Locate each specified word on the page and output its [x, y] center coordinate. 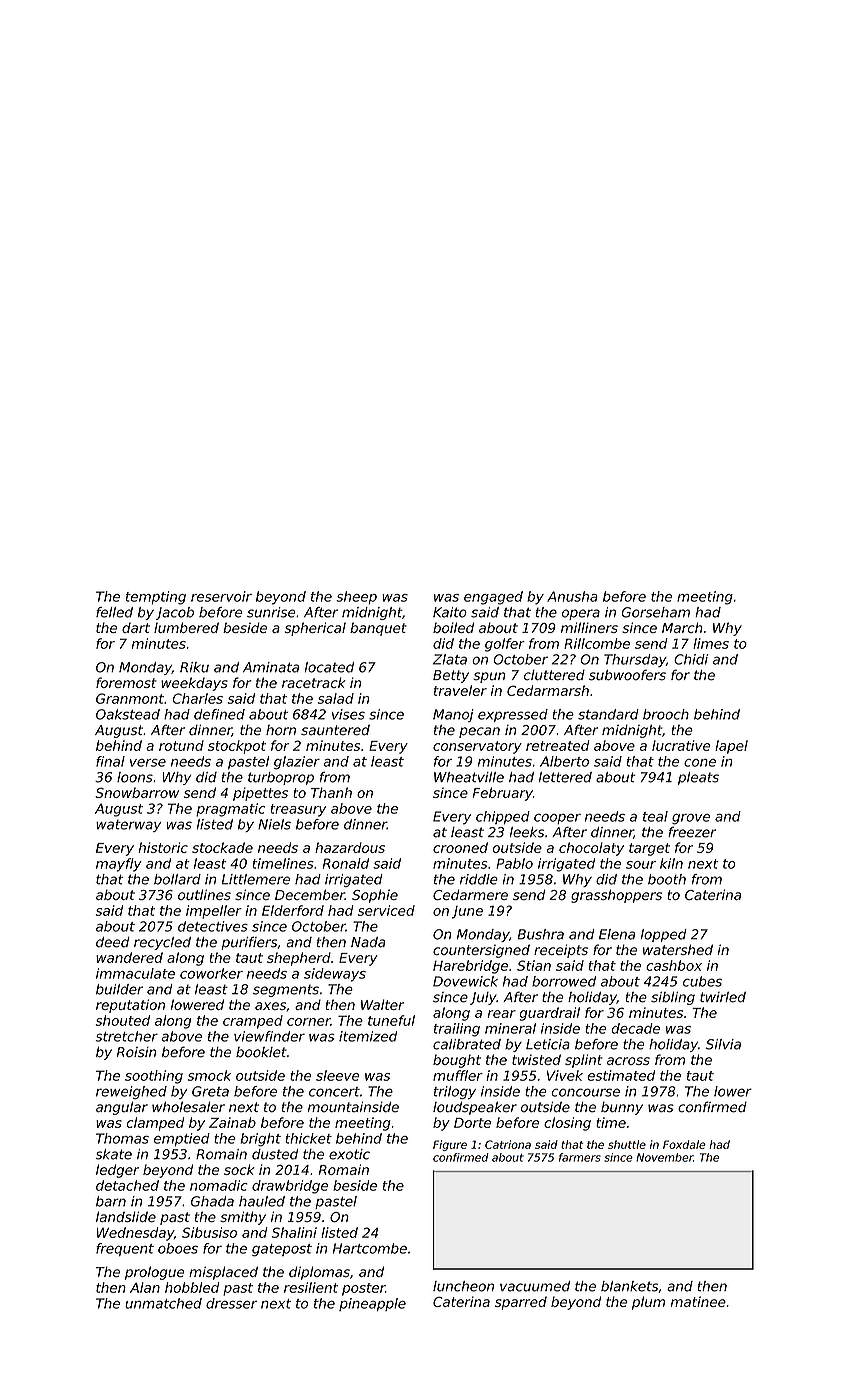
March [682, 627]
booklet [261, 1052]
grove [691, 819]
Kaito [450, 612]
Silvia [723, 1044]
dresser [231, 1303]
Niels [274, 824]
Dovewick [465, 981]
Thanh [331, 792]
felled [114, 612]
